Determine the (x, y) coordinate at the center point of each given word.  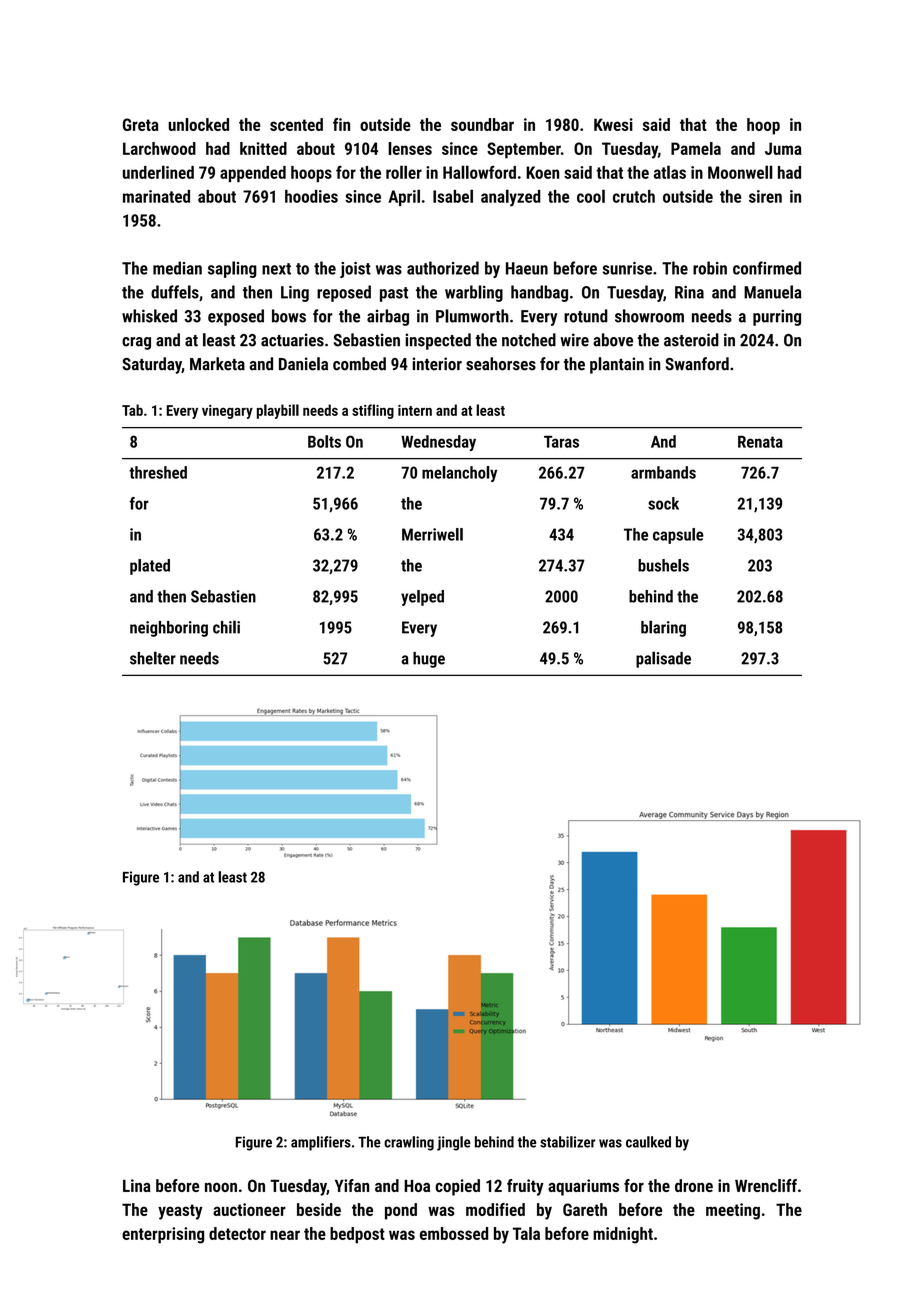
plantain (617, 365)
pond (401, 1211)
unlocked (198, 124)
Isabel (453, 196)
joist (355, 270)
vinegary (227, 412)
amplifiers (321, 1143)
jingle (454, 1143)
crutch (634, 196)
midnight (623, 1235)
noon (221, 1187)
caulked (648, 1142)
